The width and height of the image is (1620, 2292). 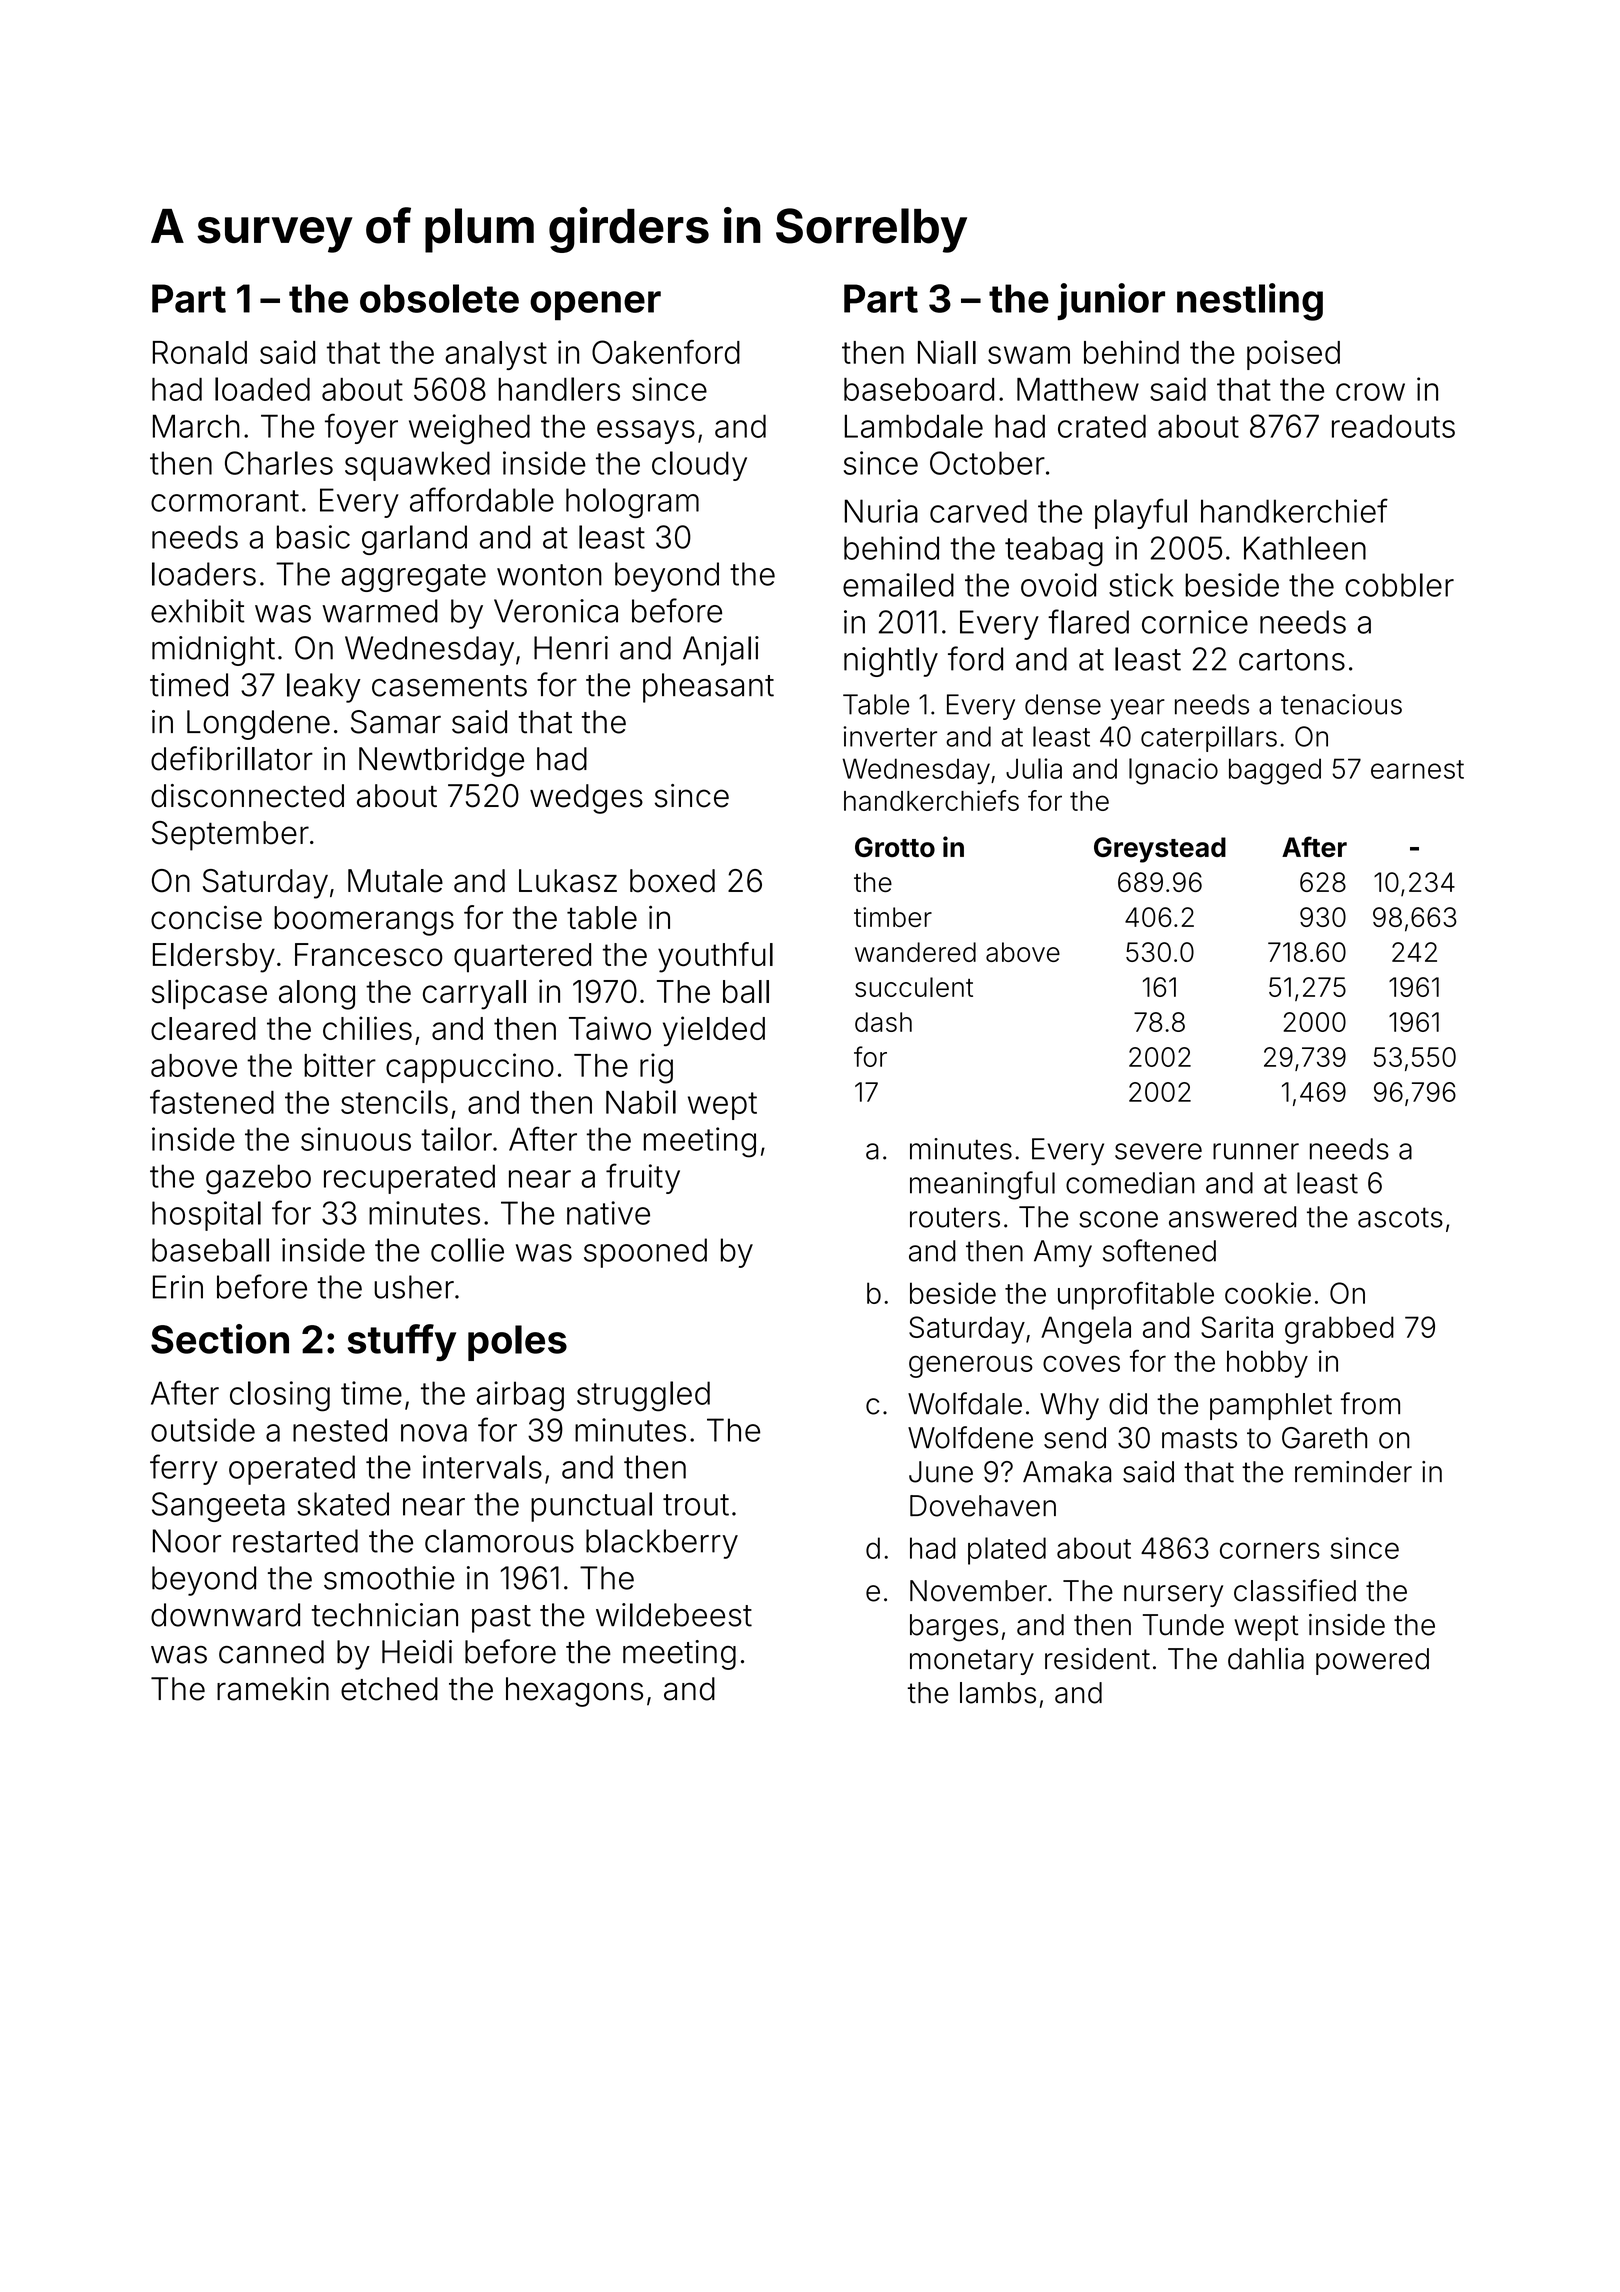 What do you see at coordinates (200, 352) in the image?
I see `Ronald` at bounding box center [200, 352].
